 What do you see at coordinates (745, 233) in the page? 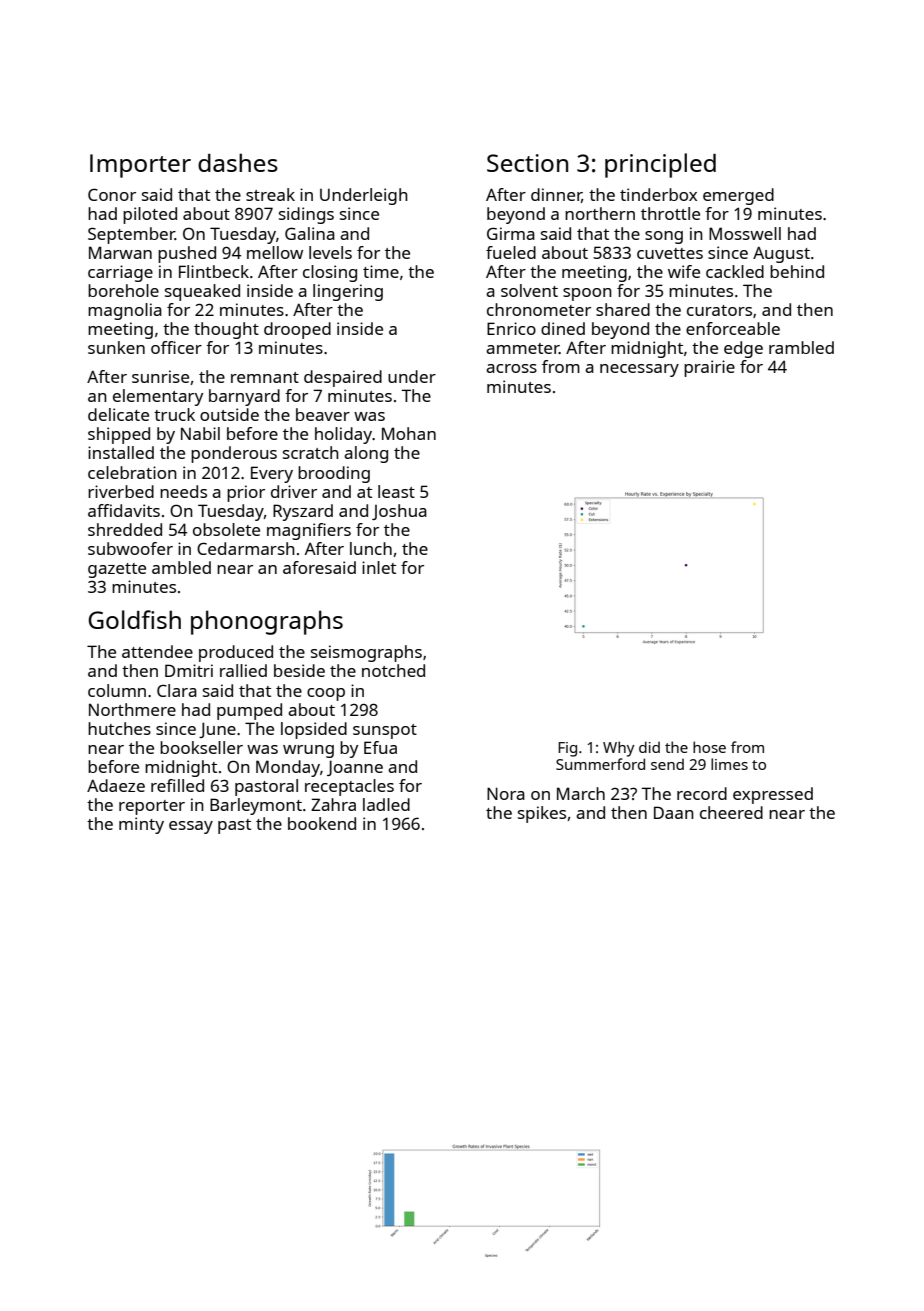
I see `Mosswell` at bounding box center [745, 233].
